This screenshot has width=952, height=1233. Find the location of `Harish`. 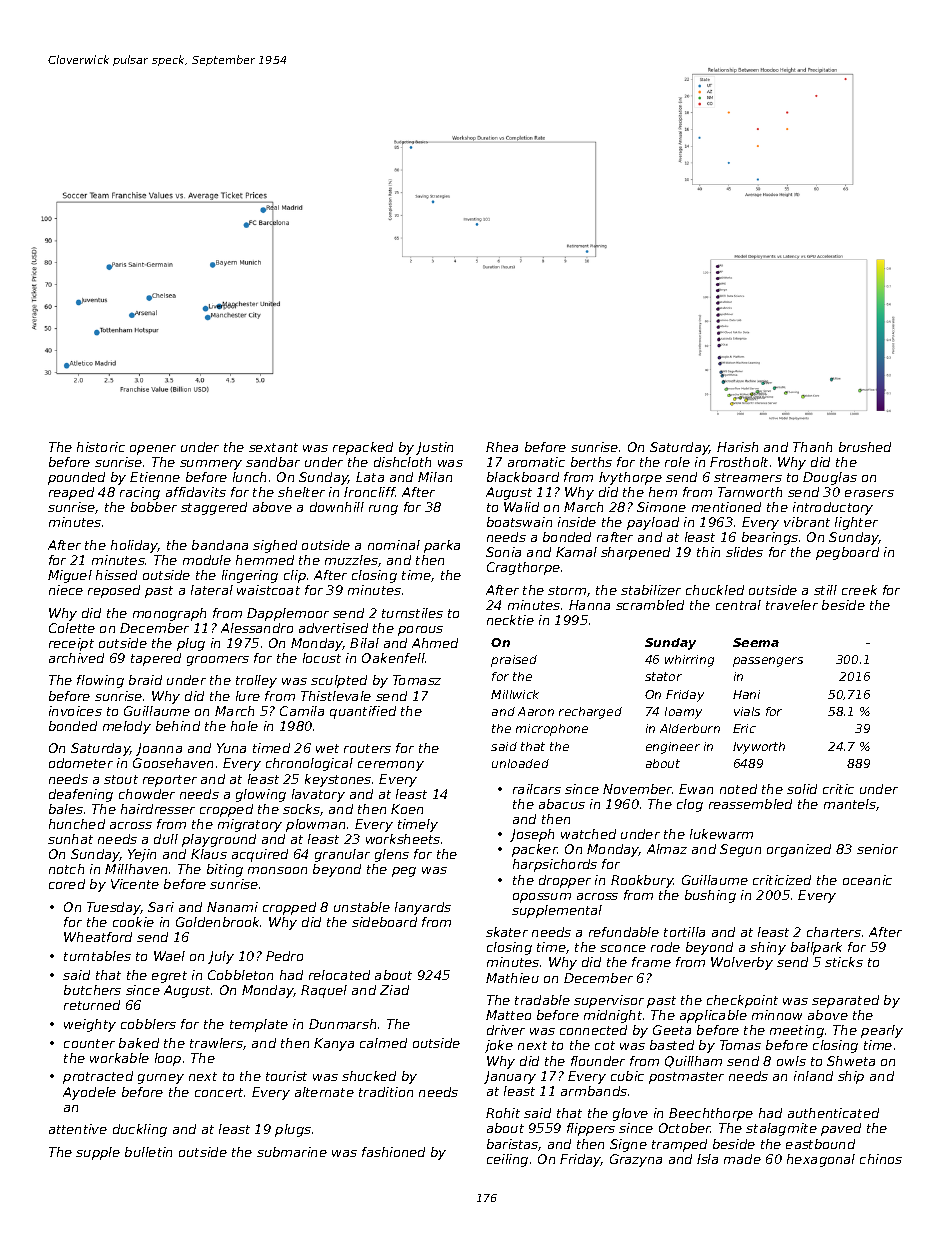

Harish is located at coordinates (737, 447).
